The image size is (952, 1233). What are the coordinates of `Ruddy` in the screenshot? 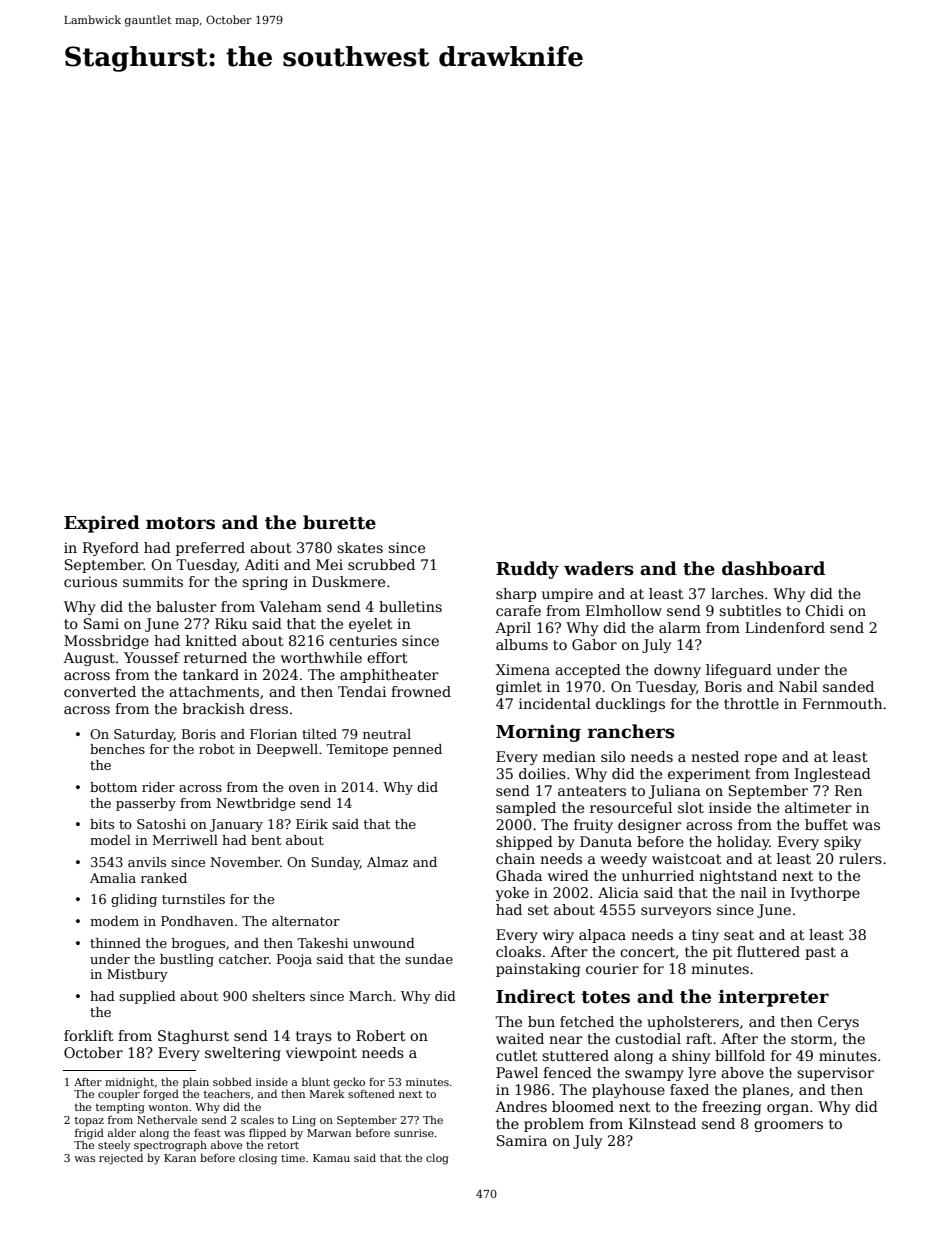 It's located at (527, 570).
